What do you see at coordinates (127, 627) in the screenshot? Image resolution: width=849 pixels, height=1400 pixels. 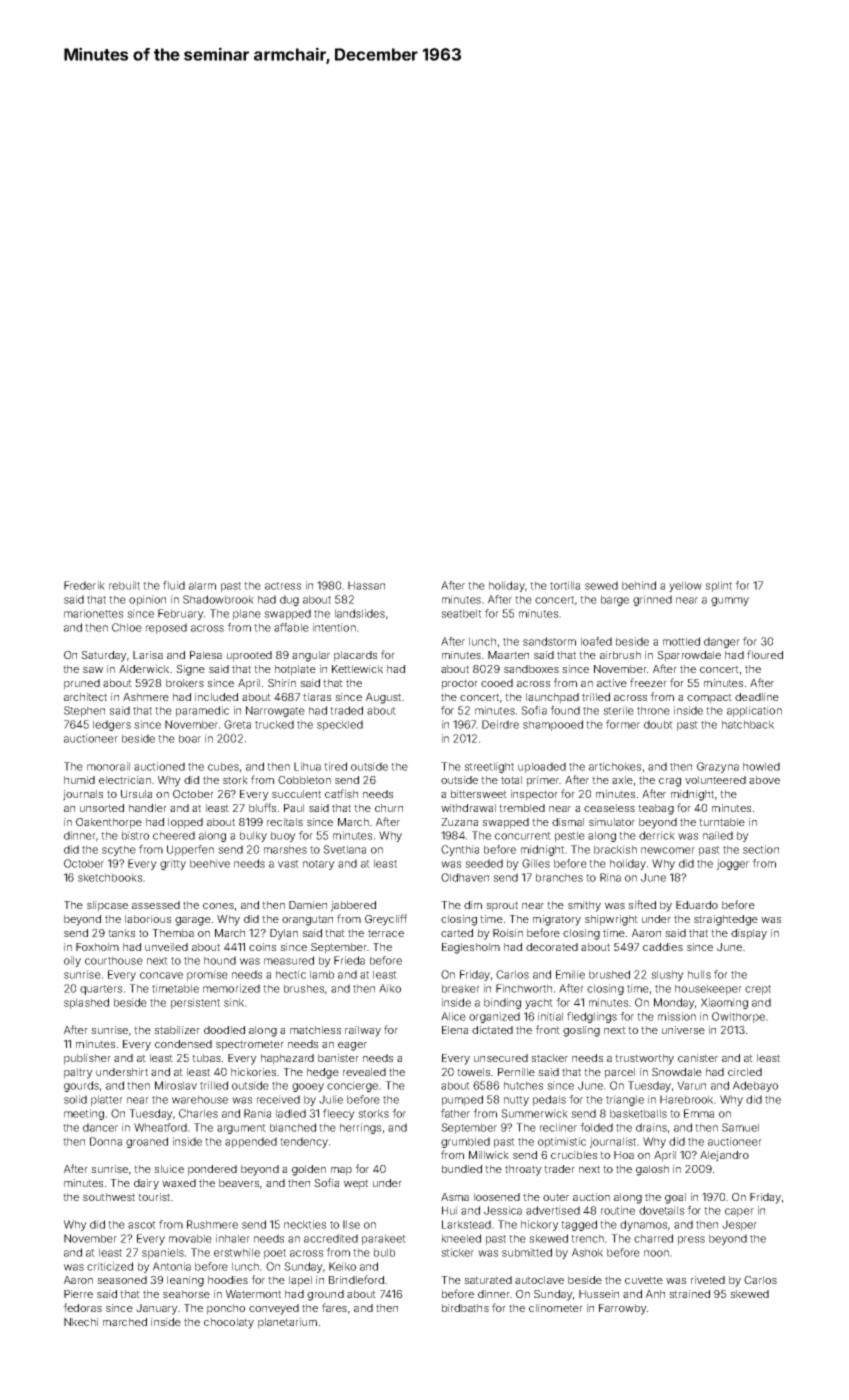 I see `Chloe` at bounding box center [127, 627].
